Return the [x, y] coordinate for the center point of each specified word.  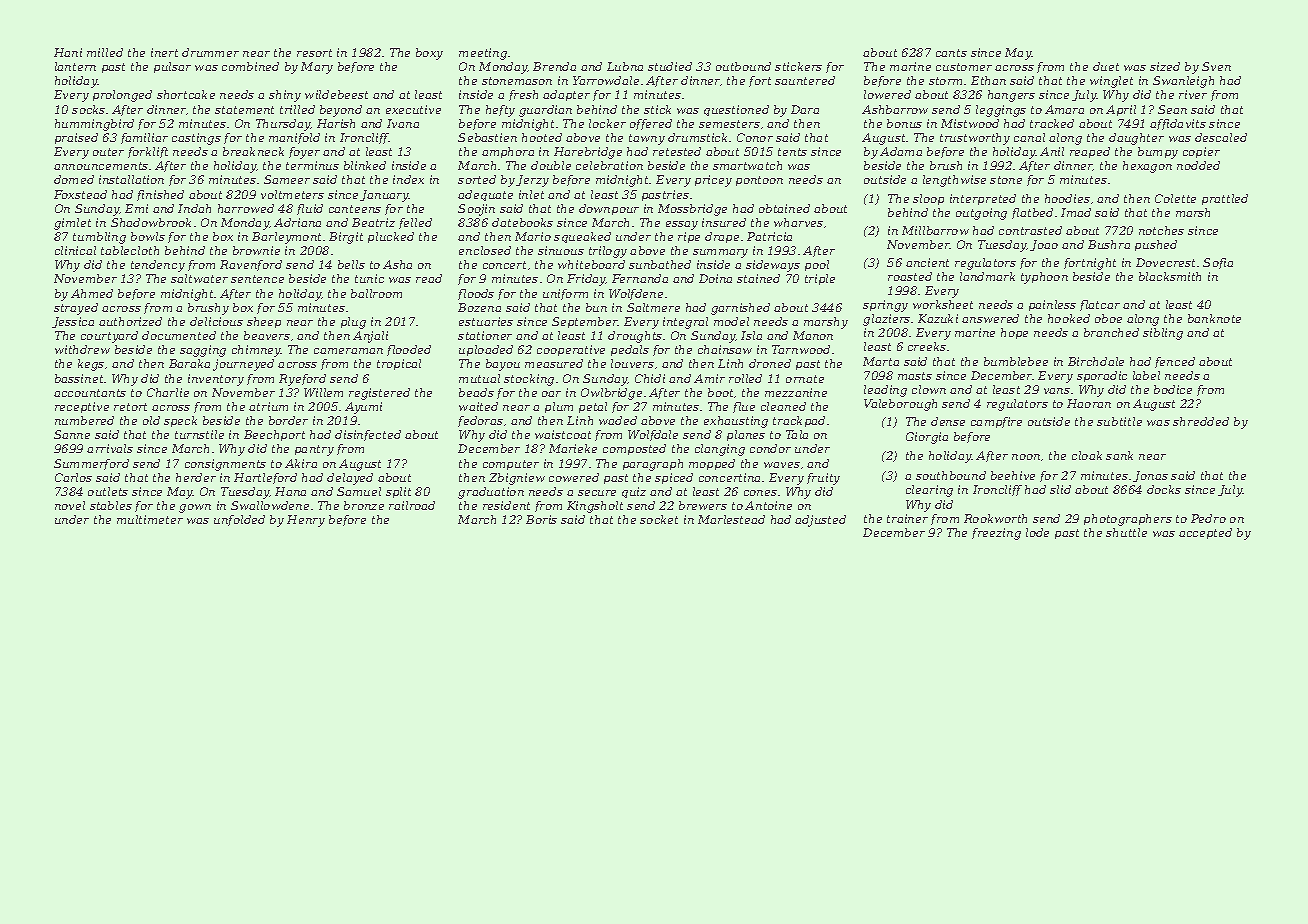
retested [677, 151]
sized [1165, 66]
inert [164, 52]
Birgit [346, 238]
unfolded [239, 520]
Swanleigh [1183, 82]
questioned [736, 110]
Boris [541, 519]
